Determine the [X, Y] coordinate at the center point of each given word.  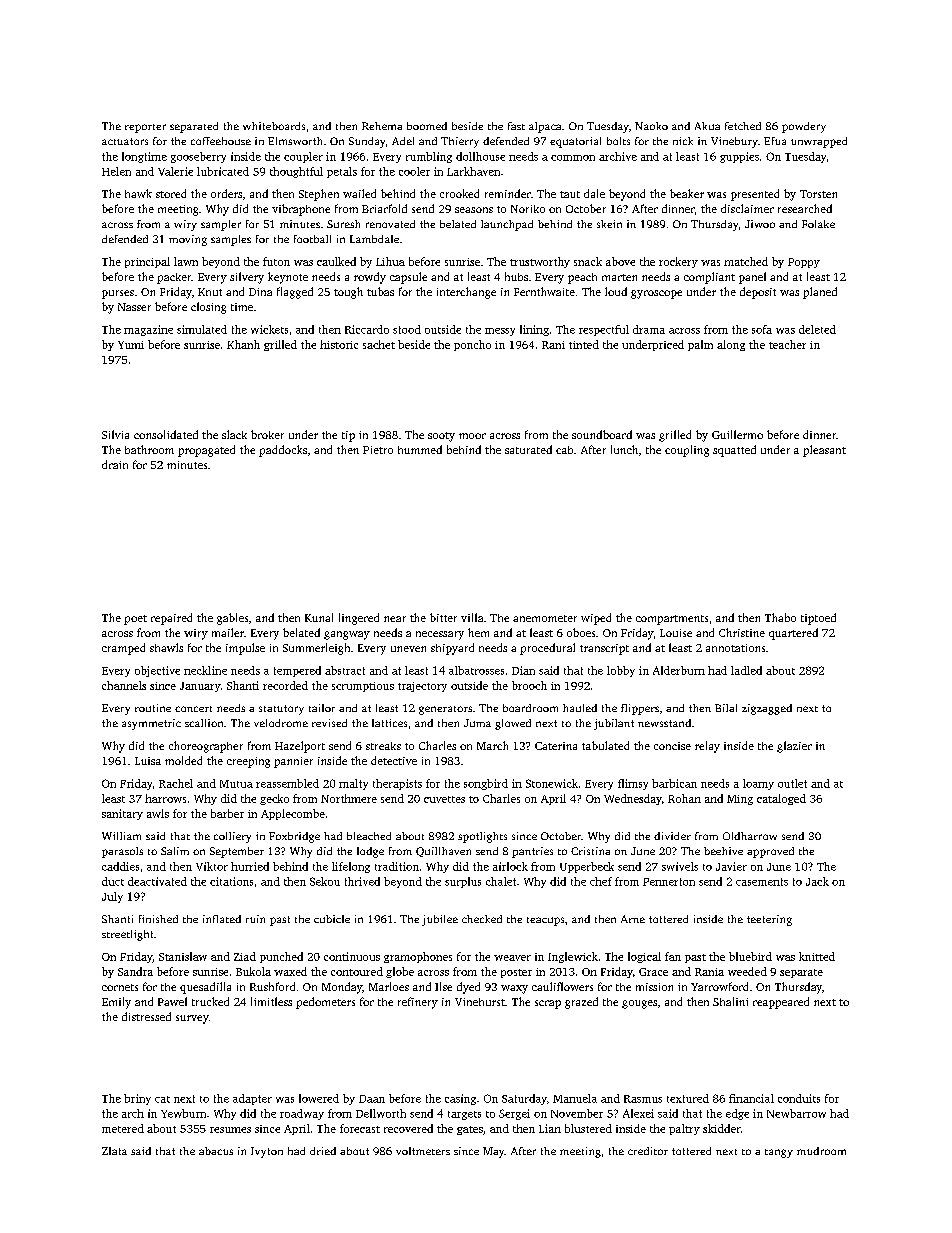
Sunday [367, 142]
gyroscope [656, 294]
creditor [648, 1151]
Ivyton [267, 1152]
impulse [245, 649]
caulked [336, 261]
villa [472, 617]
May [494, 1152]
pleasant [824, 451]
